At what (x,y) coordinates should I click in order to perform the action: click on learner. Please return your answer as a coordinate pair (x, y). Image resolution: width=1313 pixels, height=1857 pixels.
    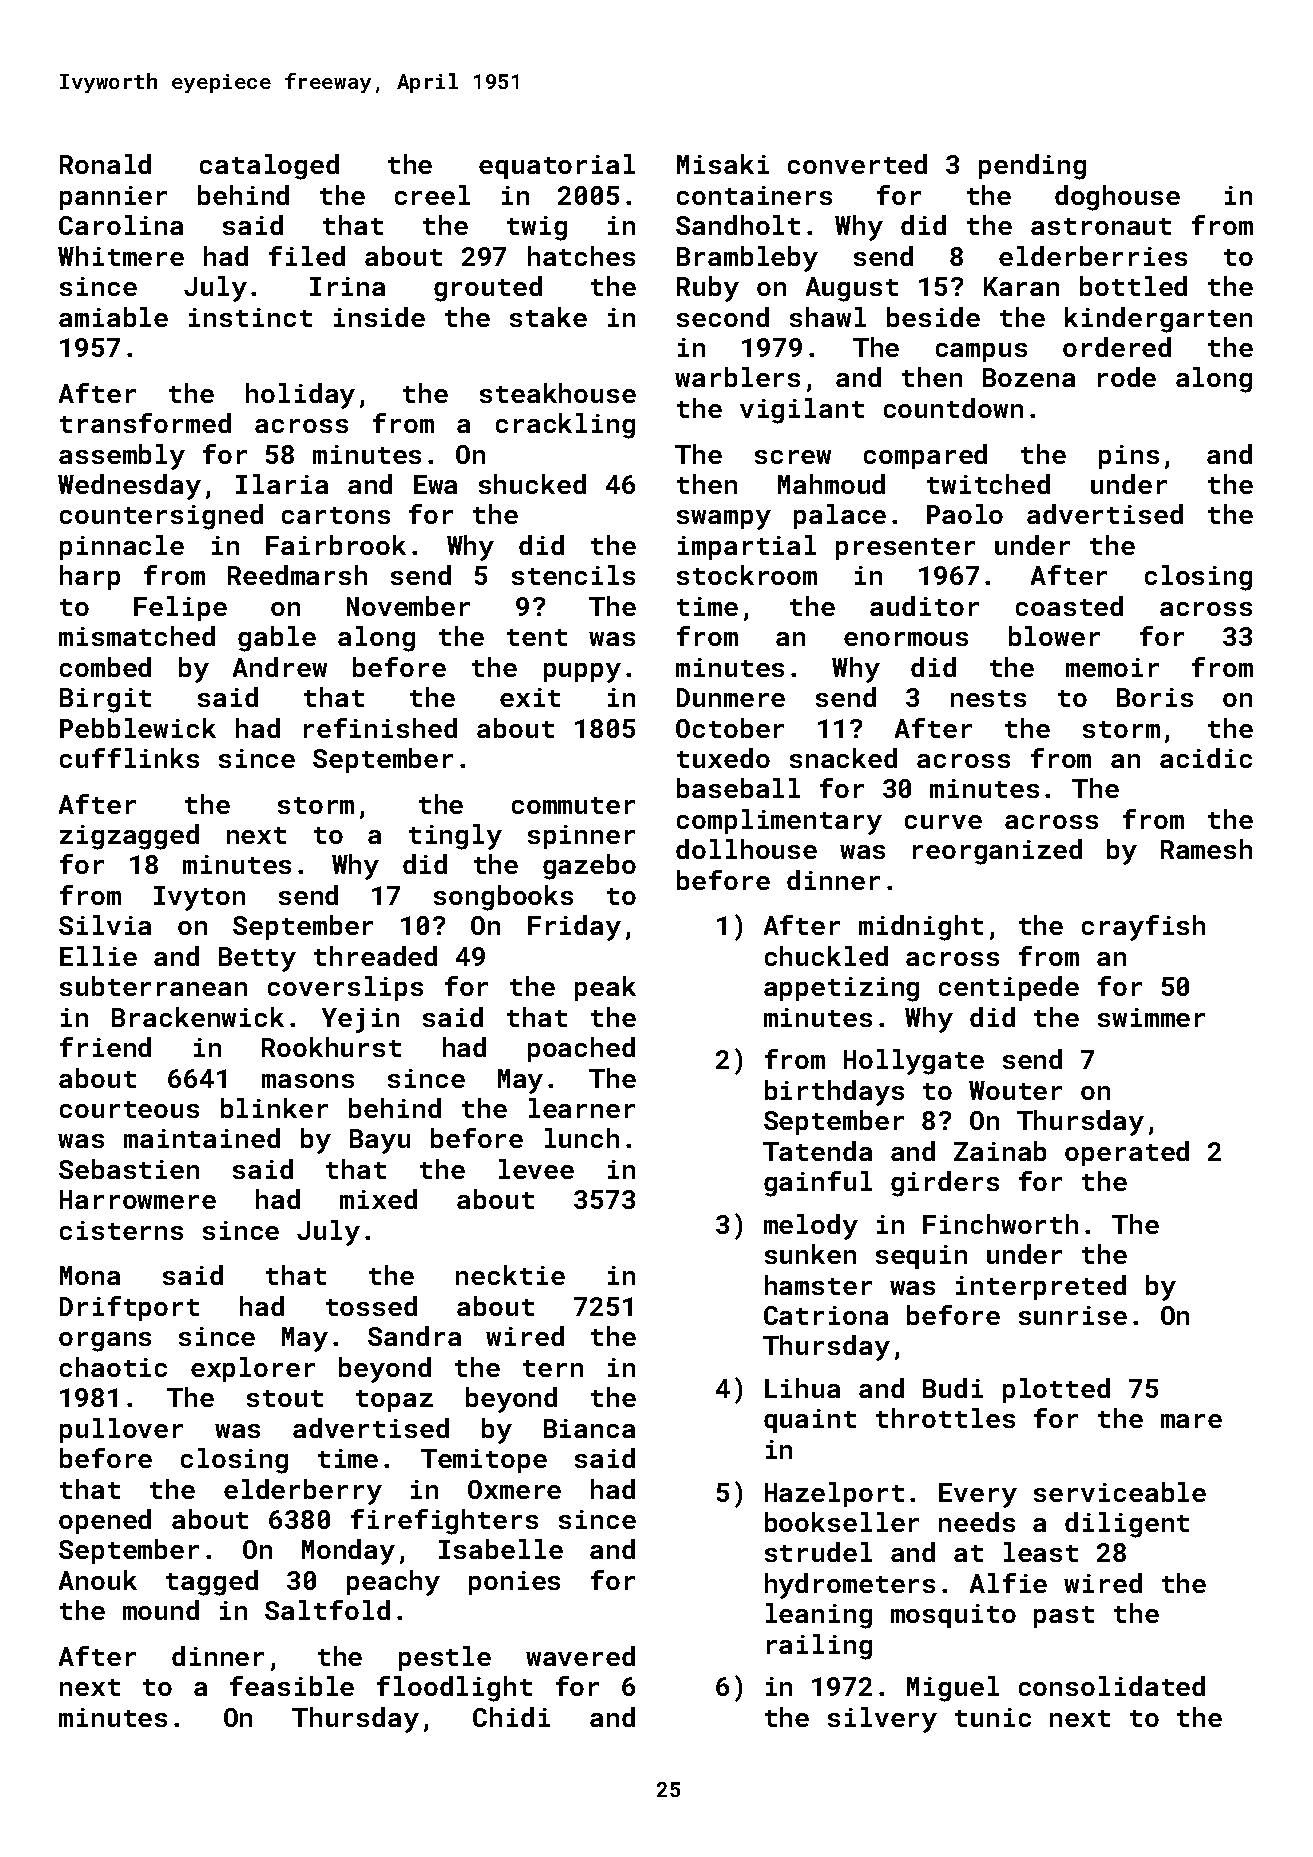
    Looking at the image, I should click on (582, 1108).
